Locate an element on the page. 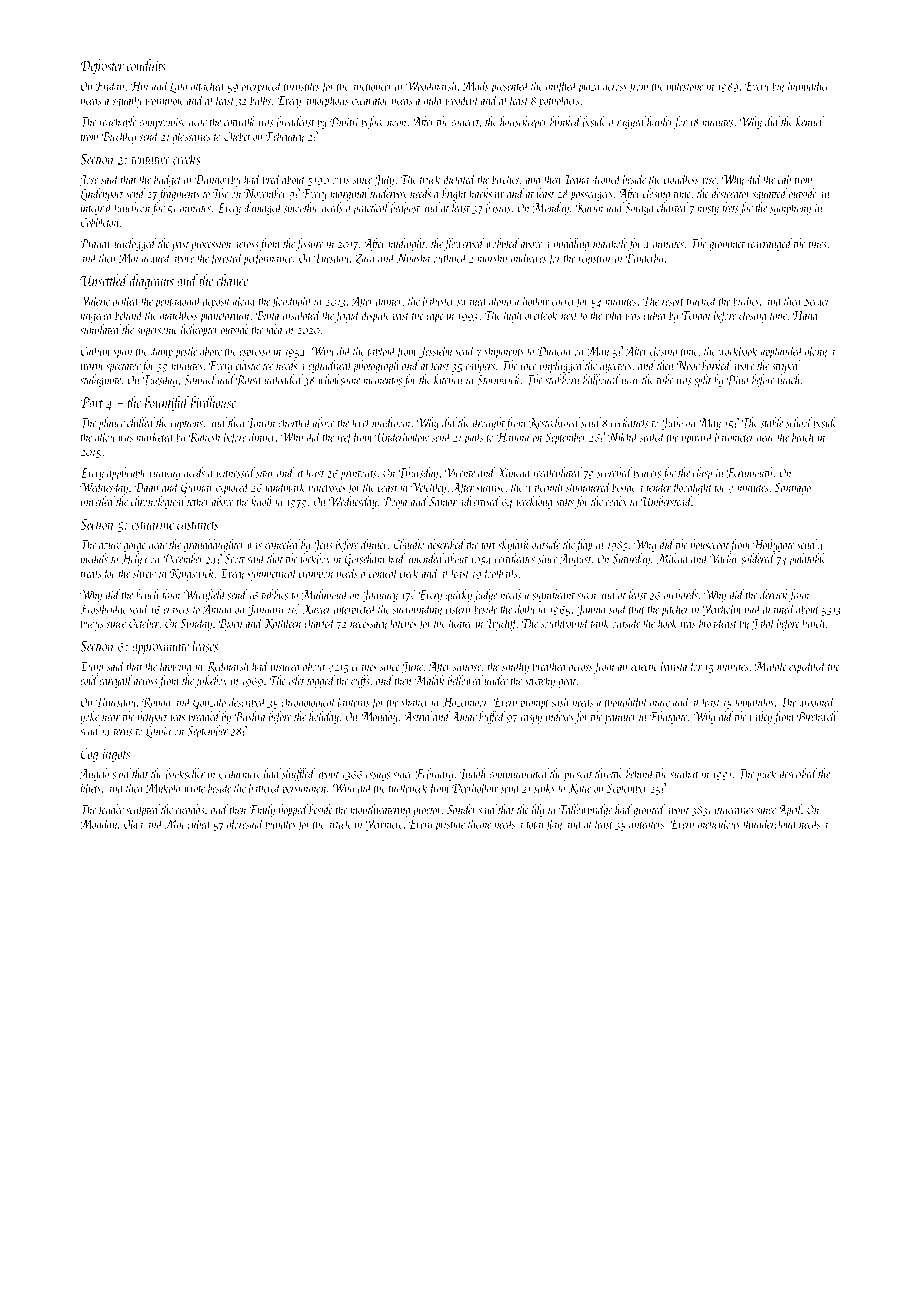  Ioana is located at coordinates (576, 179).
